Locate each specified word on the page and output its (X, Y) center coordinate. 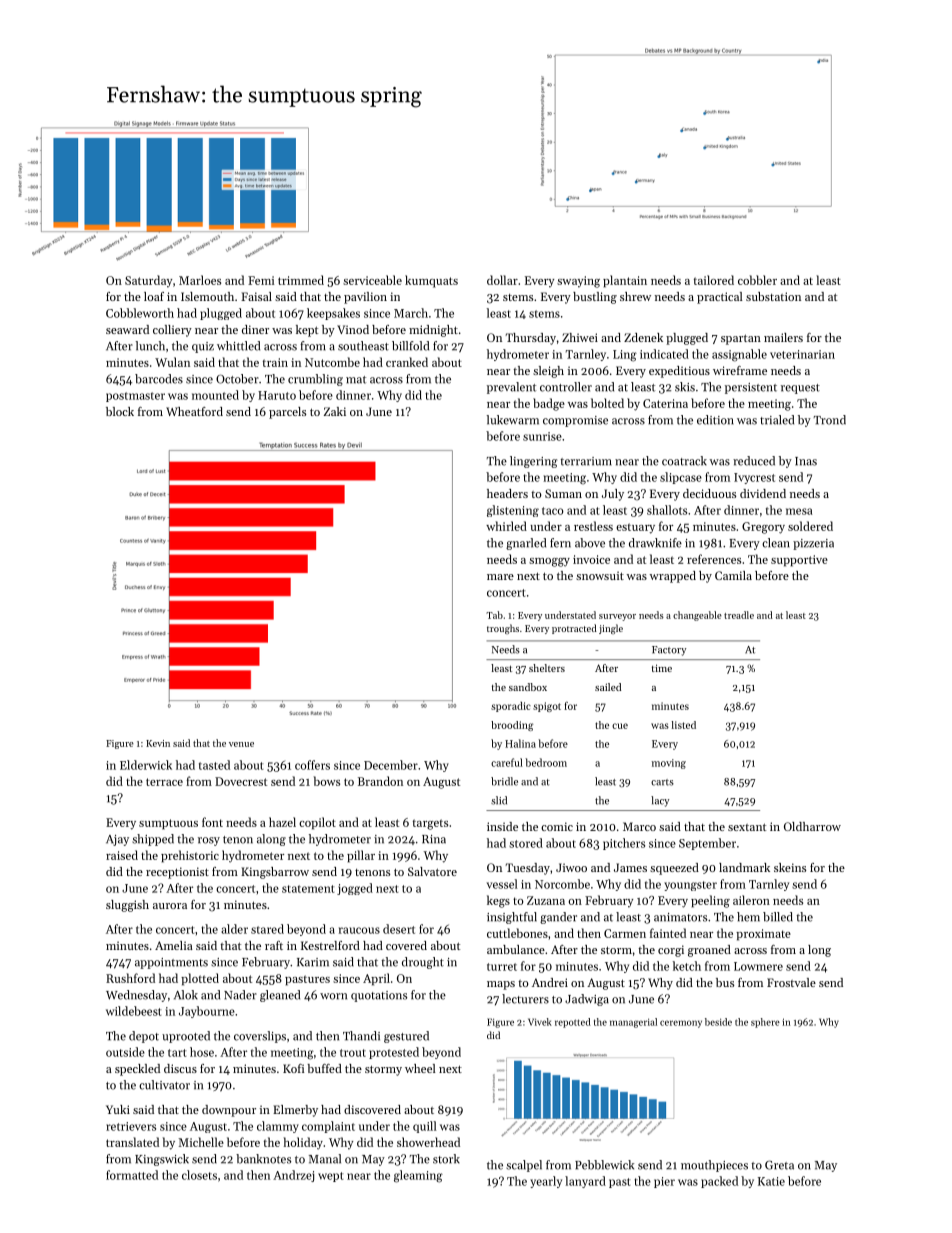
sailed (608, 687)
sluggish (127, 906)
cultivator (164, 1085)
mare (500, 577)
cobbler (757, 280)
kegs (498, 901)
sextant (747, 827)
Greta (779, 1165)
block (120, 411)
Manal (325, 1159)
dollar (502, 280)
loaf (154, 296)
